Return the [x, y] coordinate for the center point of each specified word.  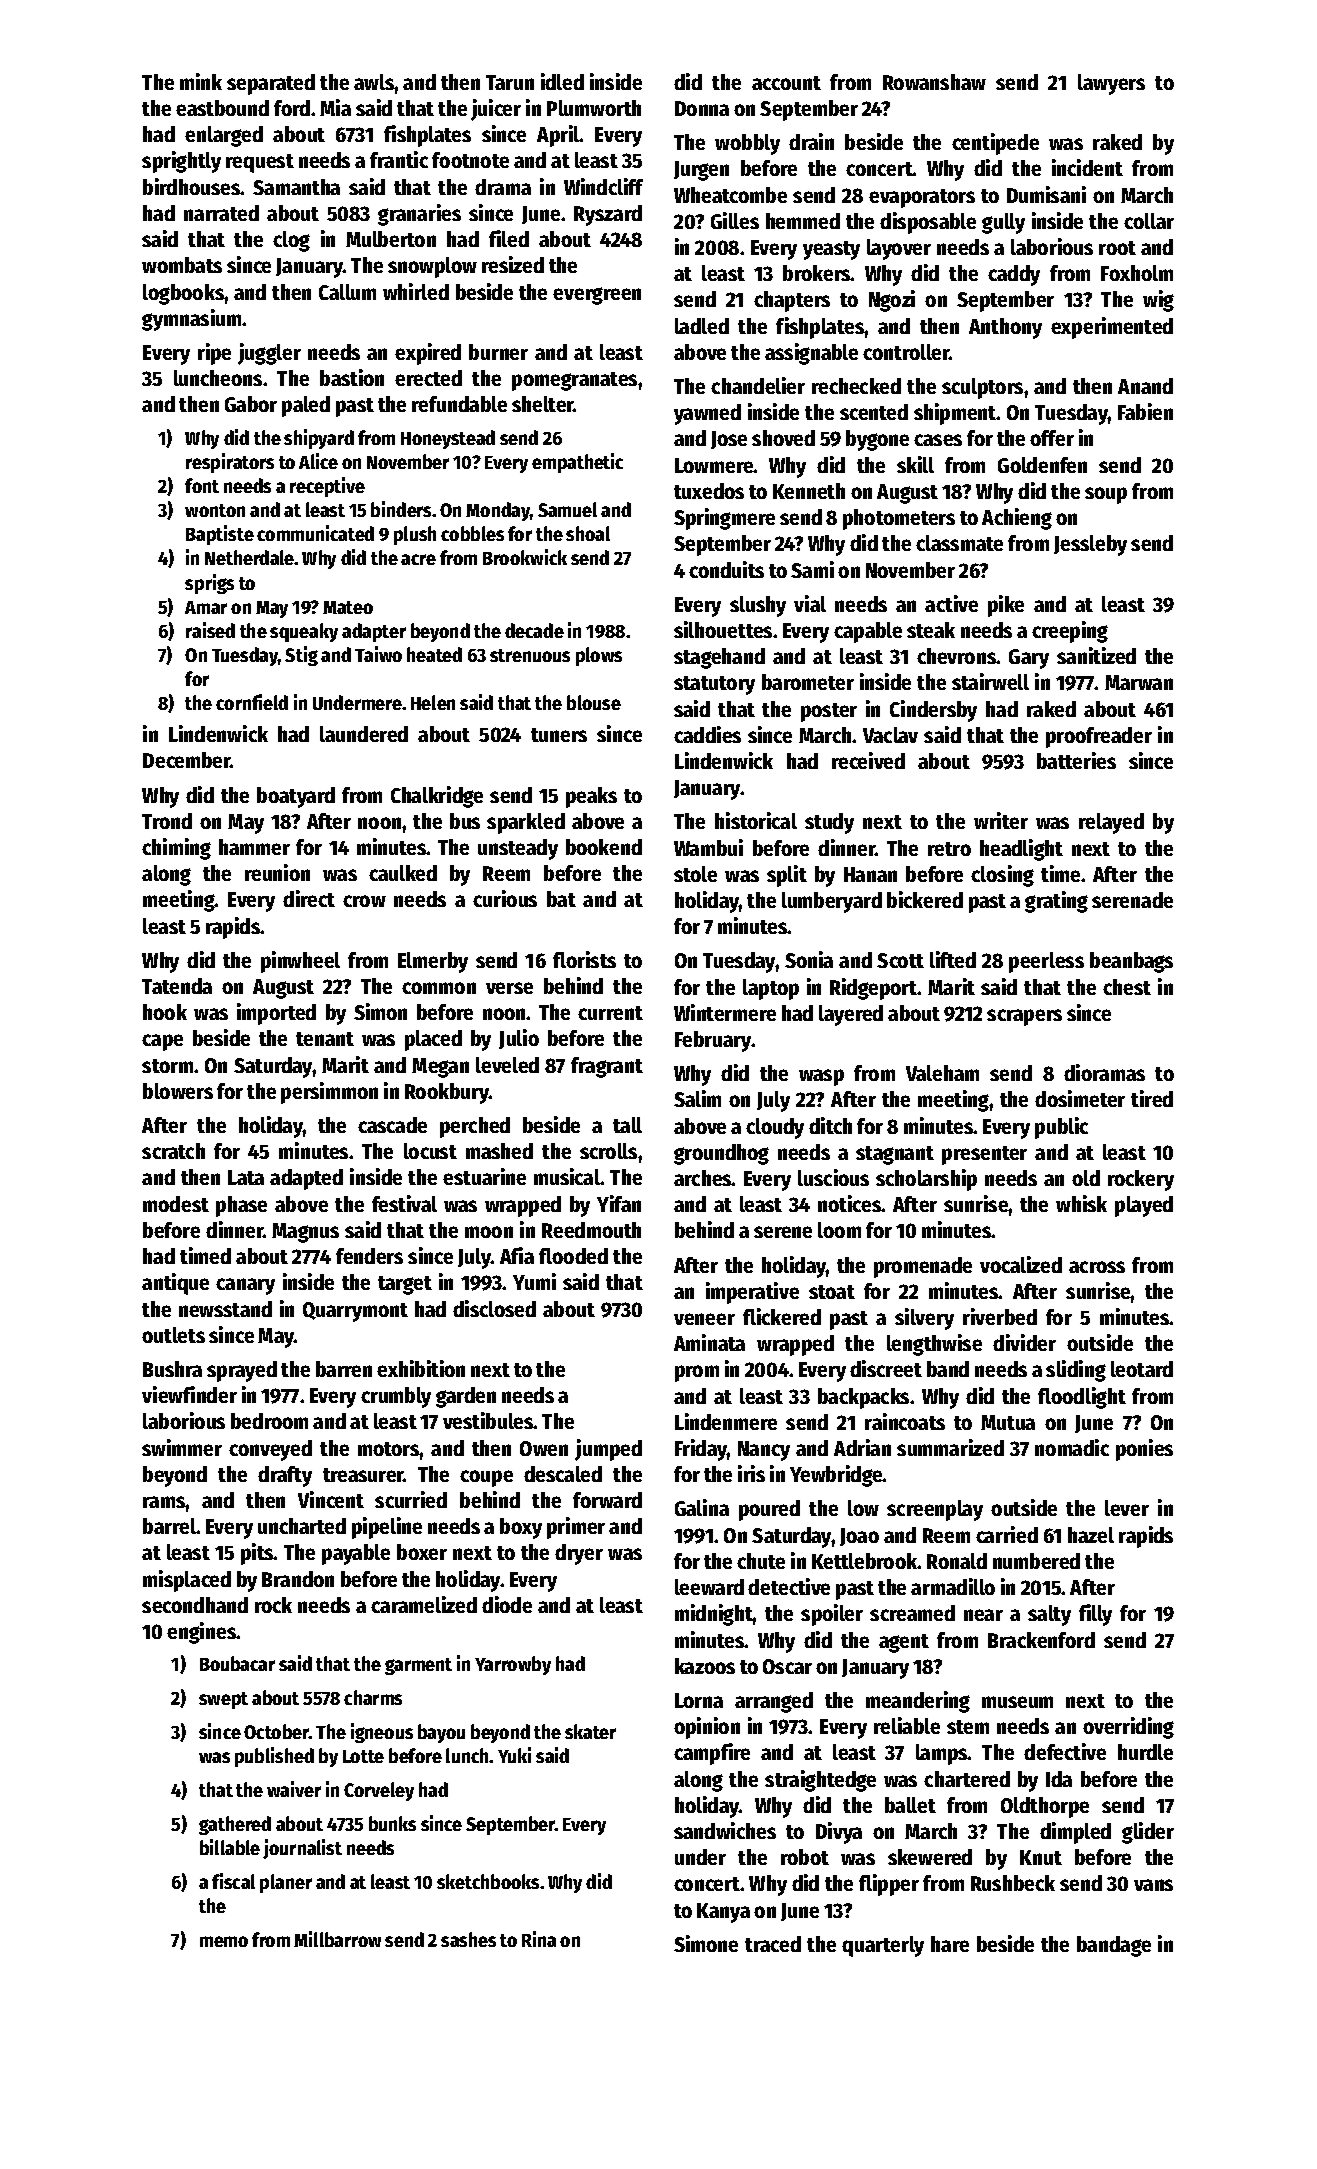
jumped [608, 1450]
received [868, 760]
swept [223, 1700]
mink [201, 81]
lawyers [1111, 84]
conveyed [270, 1450]
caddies [707, 734]
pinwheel [300, 962]
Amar [206, 607]
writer [1001, 820]
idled [562, 81]
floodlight [1082, 1398]
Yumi [534, 1281]
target [405, 1285]
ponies [1144, 1450]
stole [695, 874]
